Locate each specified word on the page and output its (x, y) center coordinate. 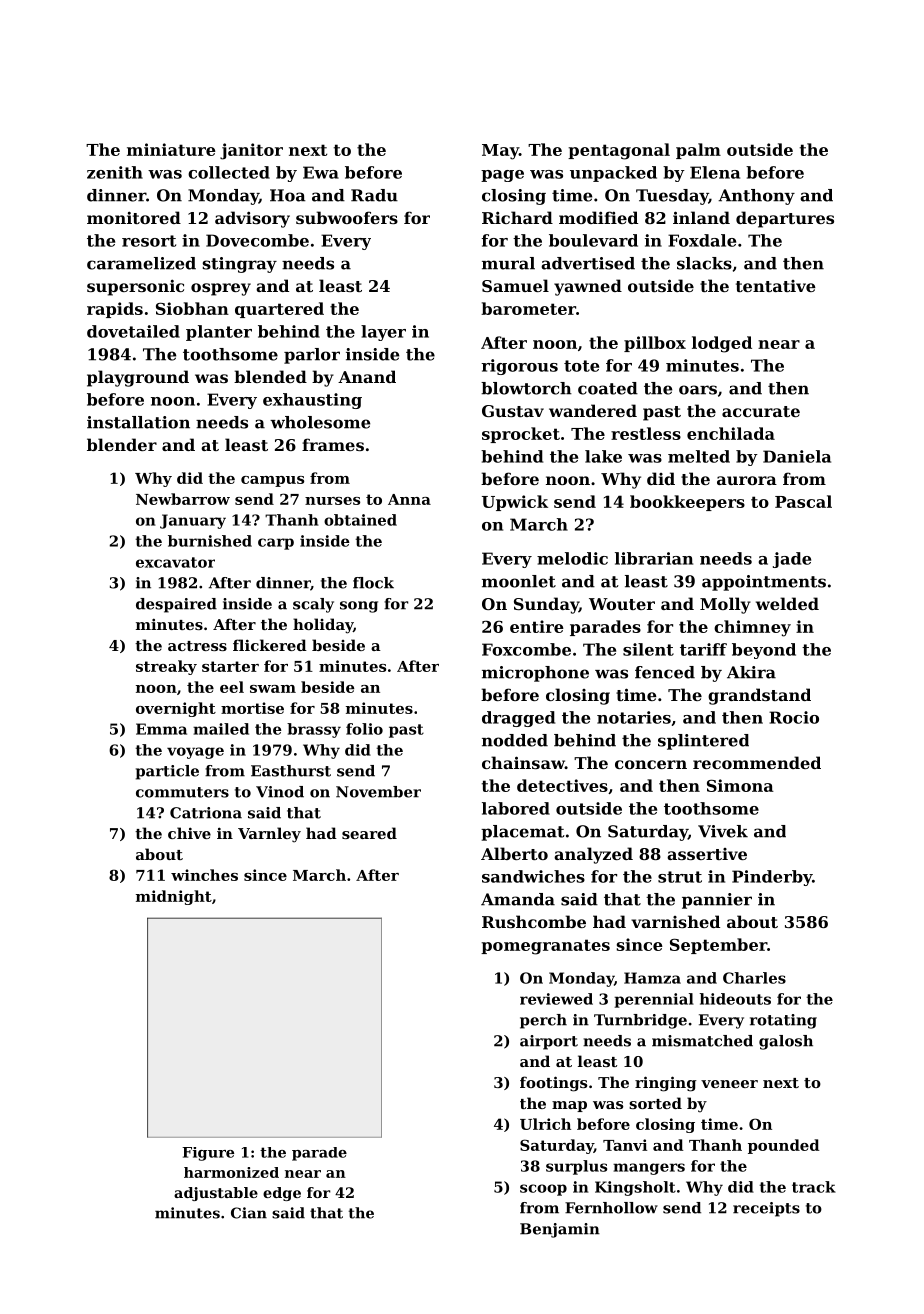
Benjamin (560, 1230)
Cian (249, 1213)
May (500, 152)
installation (138, 422)
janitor (251, 151)
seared (369, 833)
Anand (367, 376)
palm (698, 151)
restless (646, 433)
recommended (757, 762)
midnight (174, 897)
